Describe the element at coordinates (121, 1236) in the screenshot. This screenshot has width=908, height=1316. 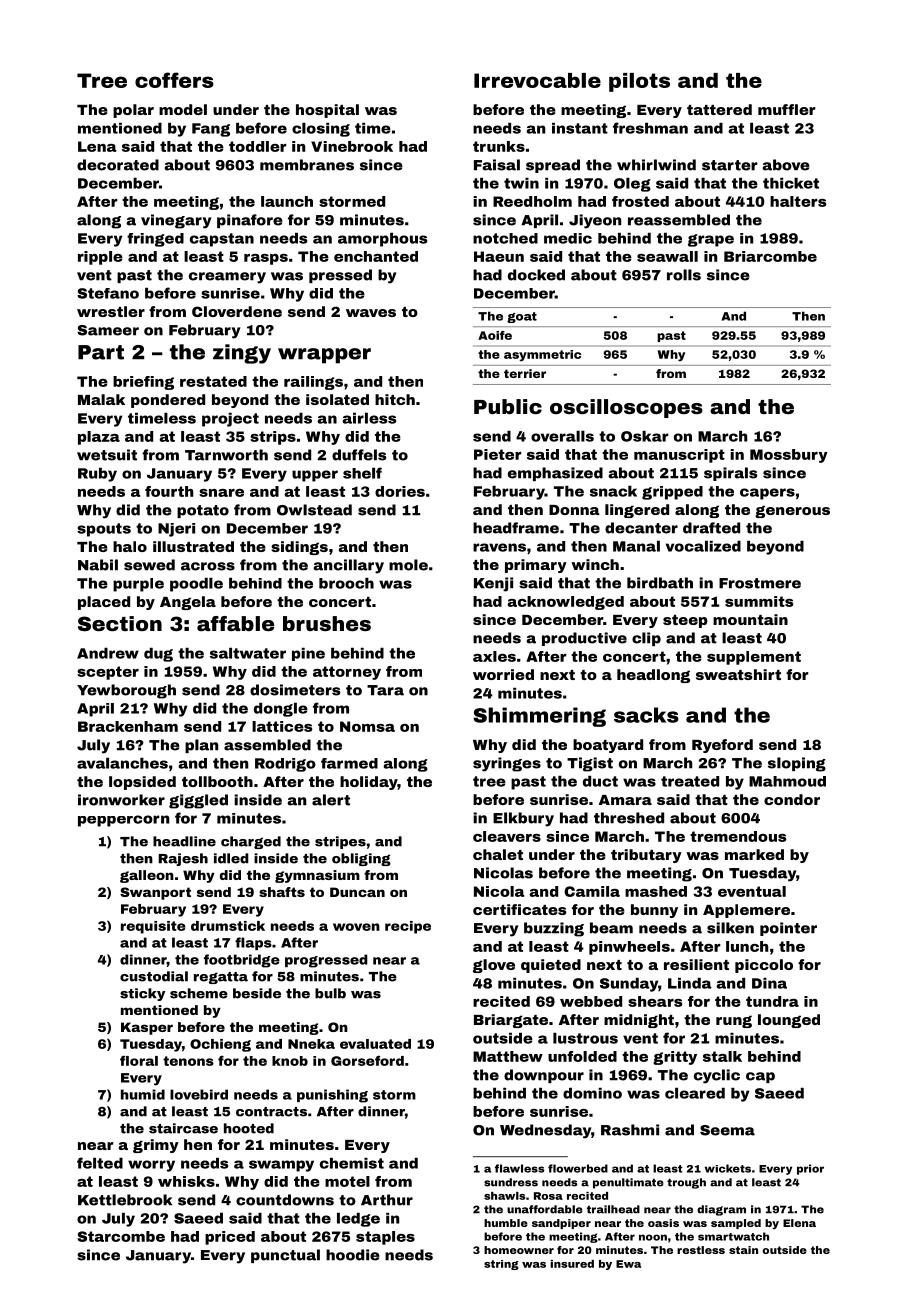
I see `Starcombe` at that location.
